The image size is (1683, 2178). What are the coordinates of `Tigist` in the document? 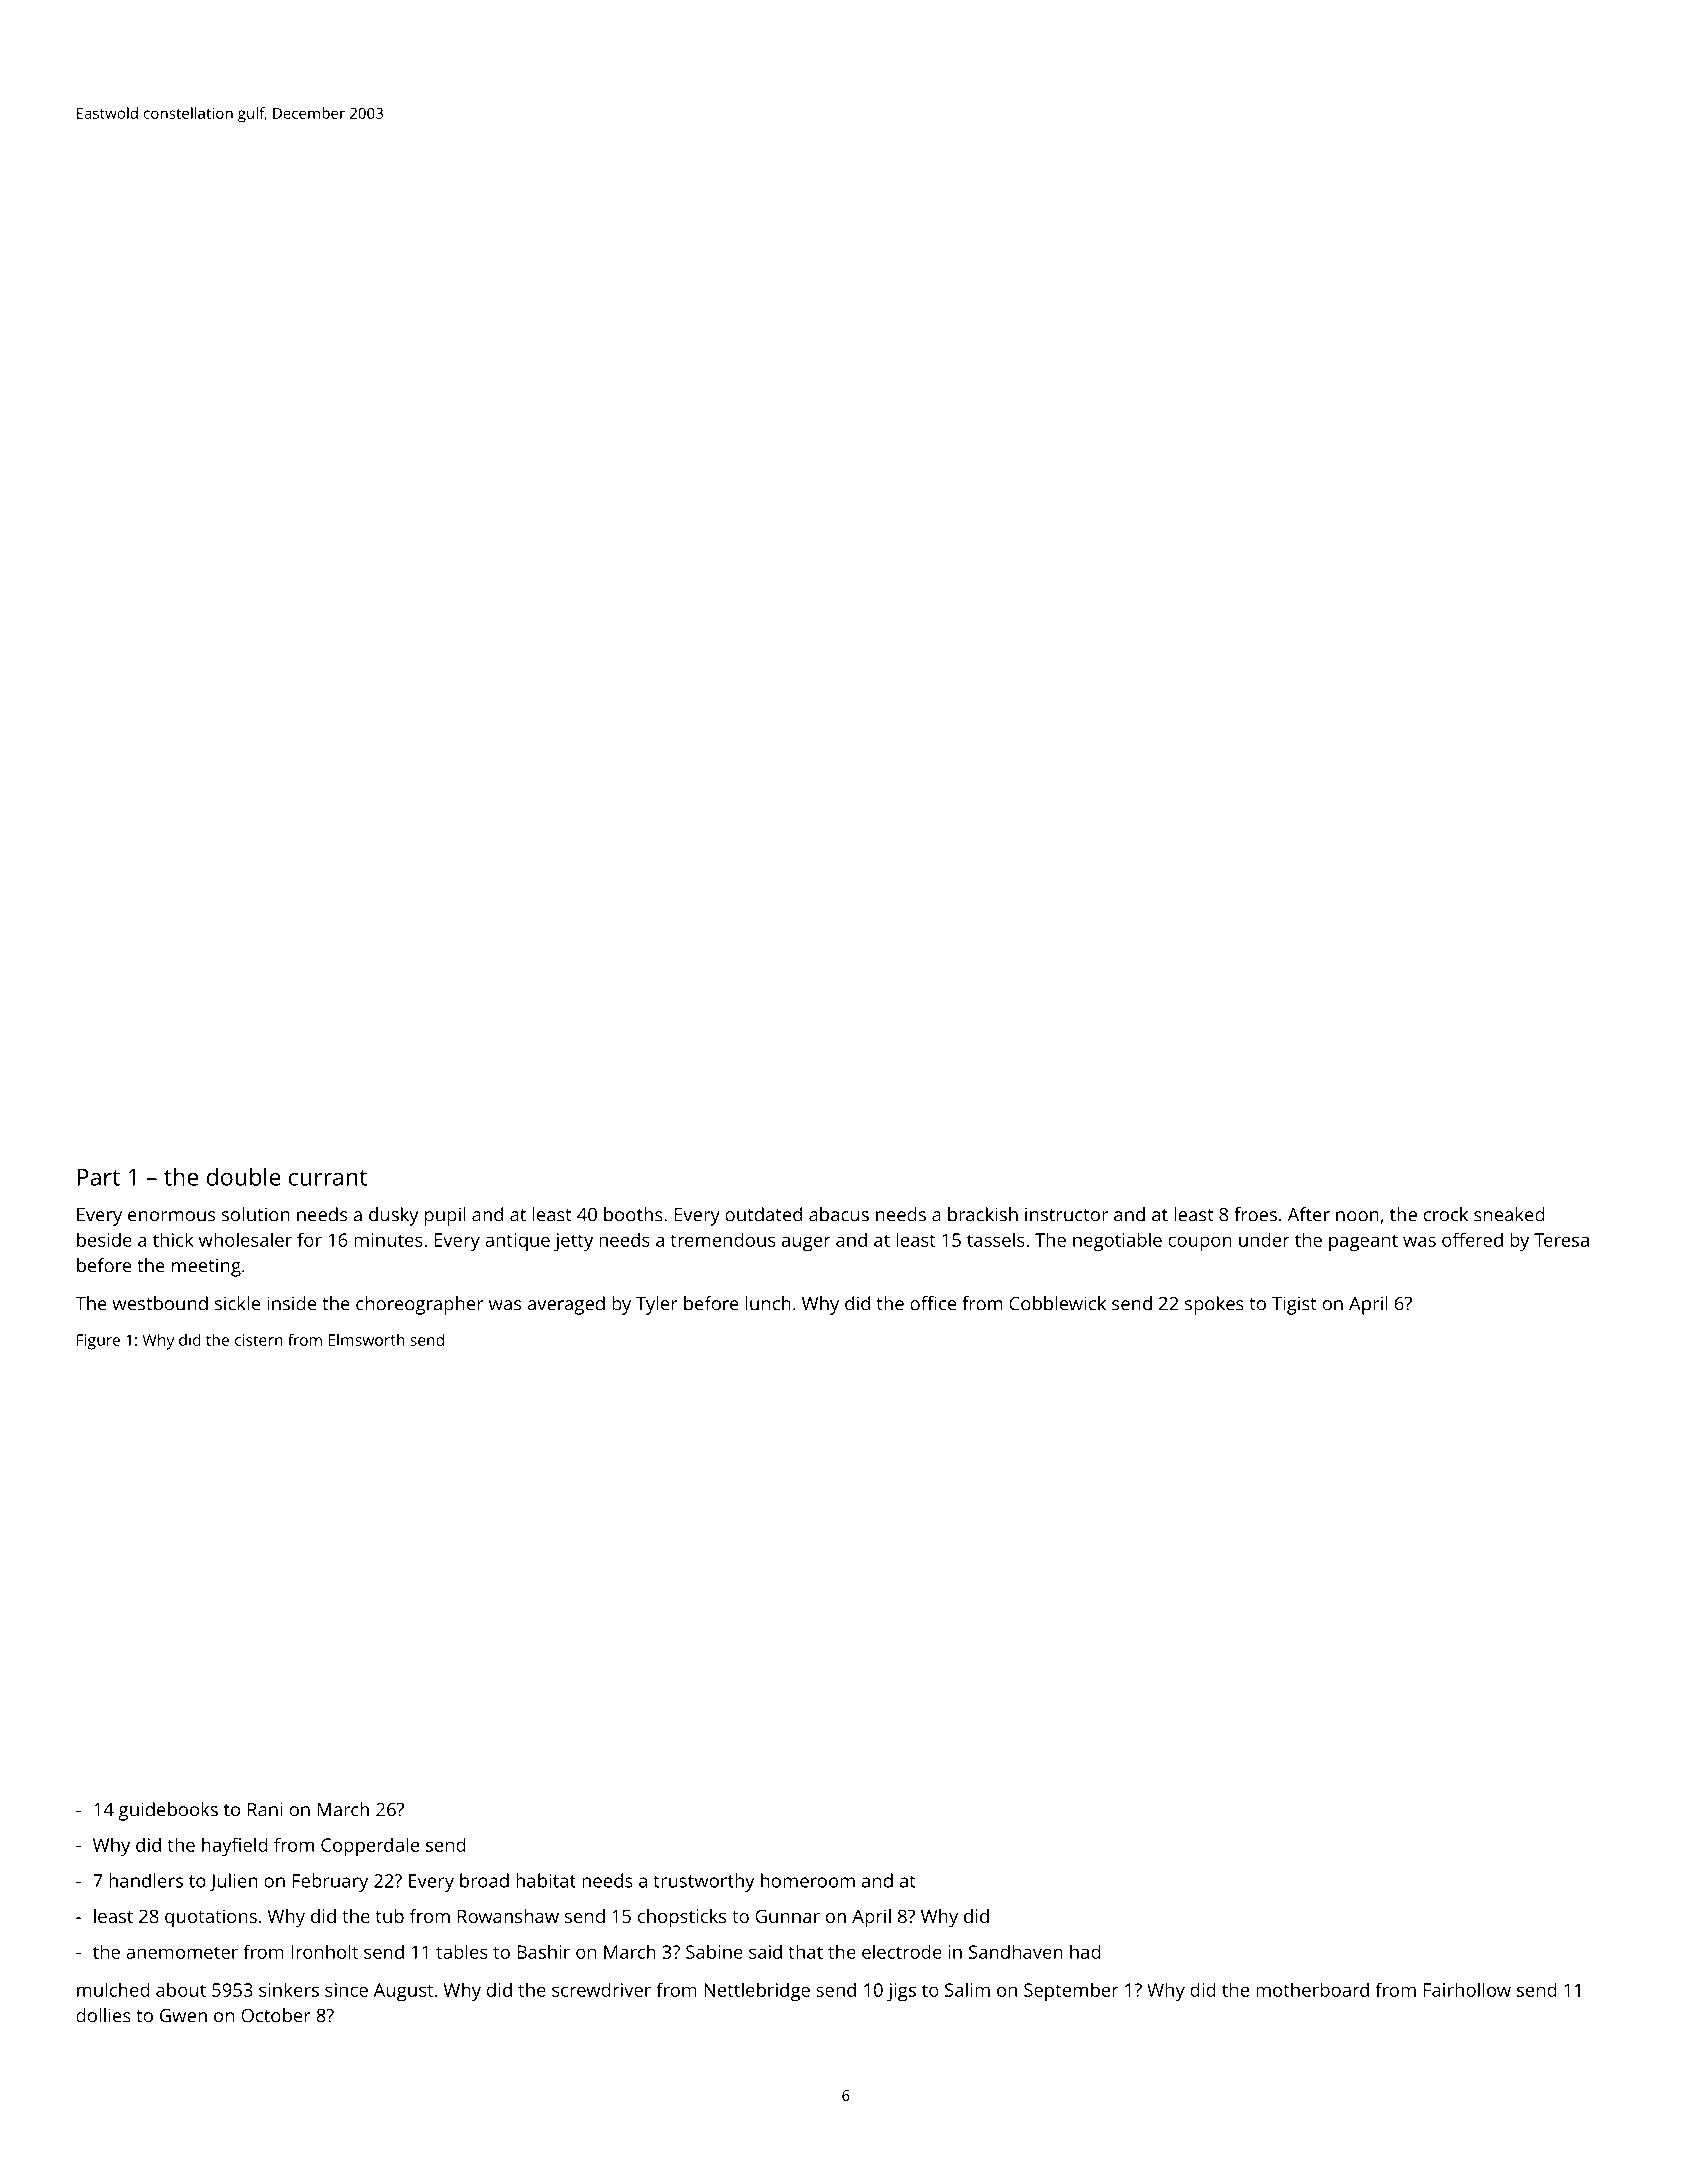 It's located at (1294, 1305).
